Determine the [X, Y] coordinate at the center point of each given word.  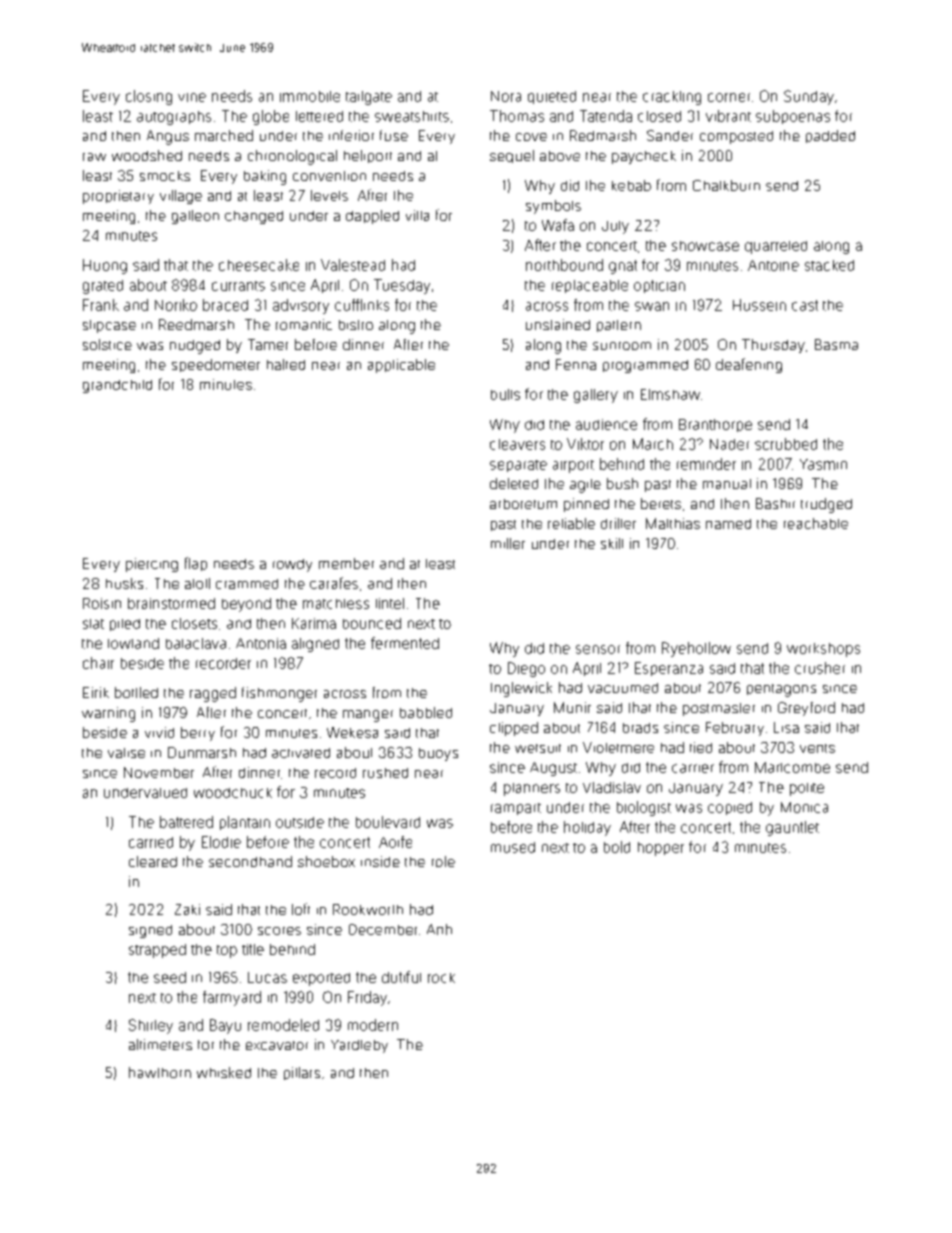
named [728, 524]
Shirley [151, 1026]
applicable [401, 366]
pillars [302, 1073]
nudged [195, 347]
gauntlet [792, 828]
